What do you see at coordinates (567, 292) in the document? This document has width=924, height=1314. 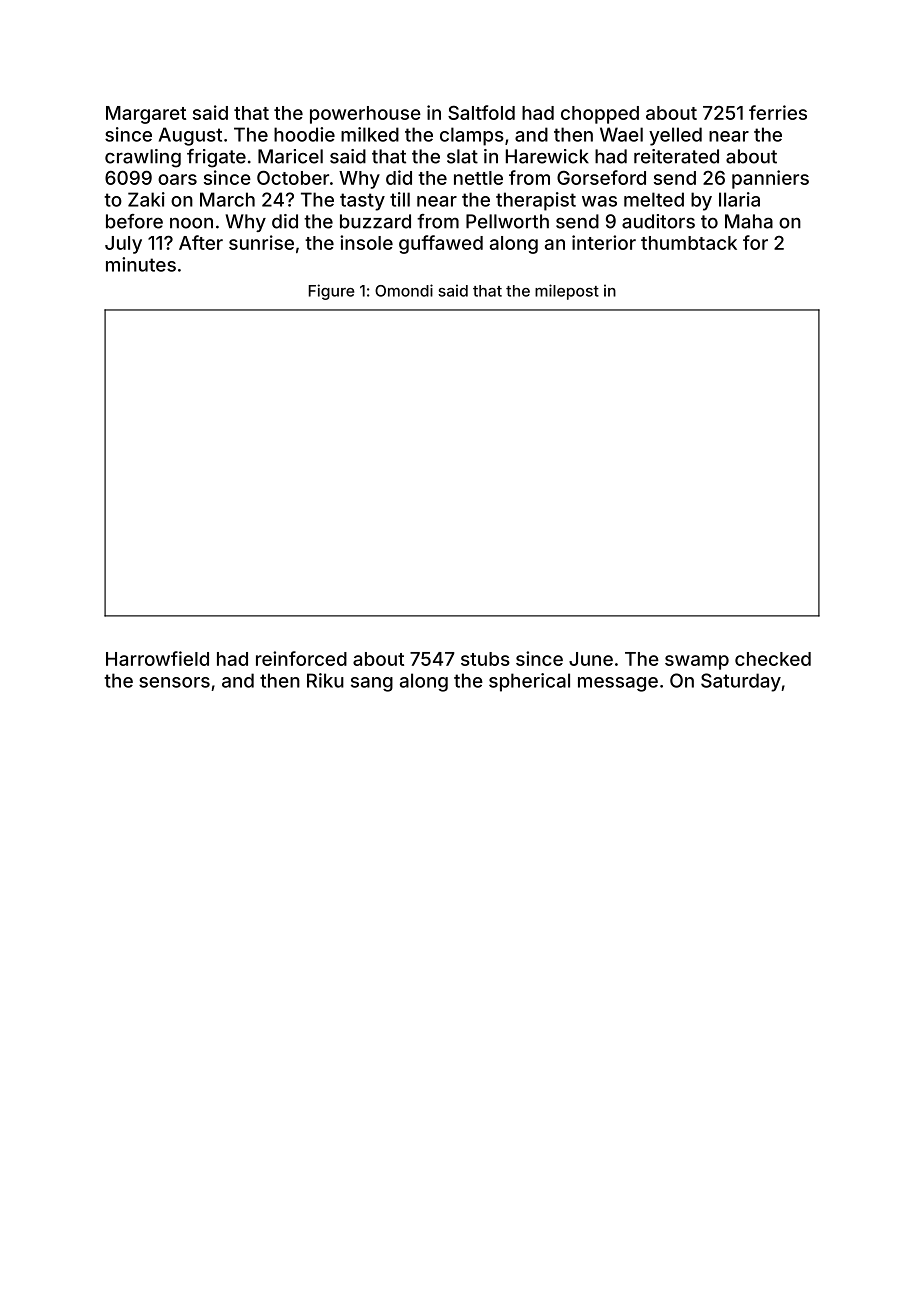 I see `milepost` at bounding box center [567, 292].
